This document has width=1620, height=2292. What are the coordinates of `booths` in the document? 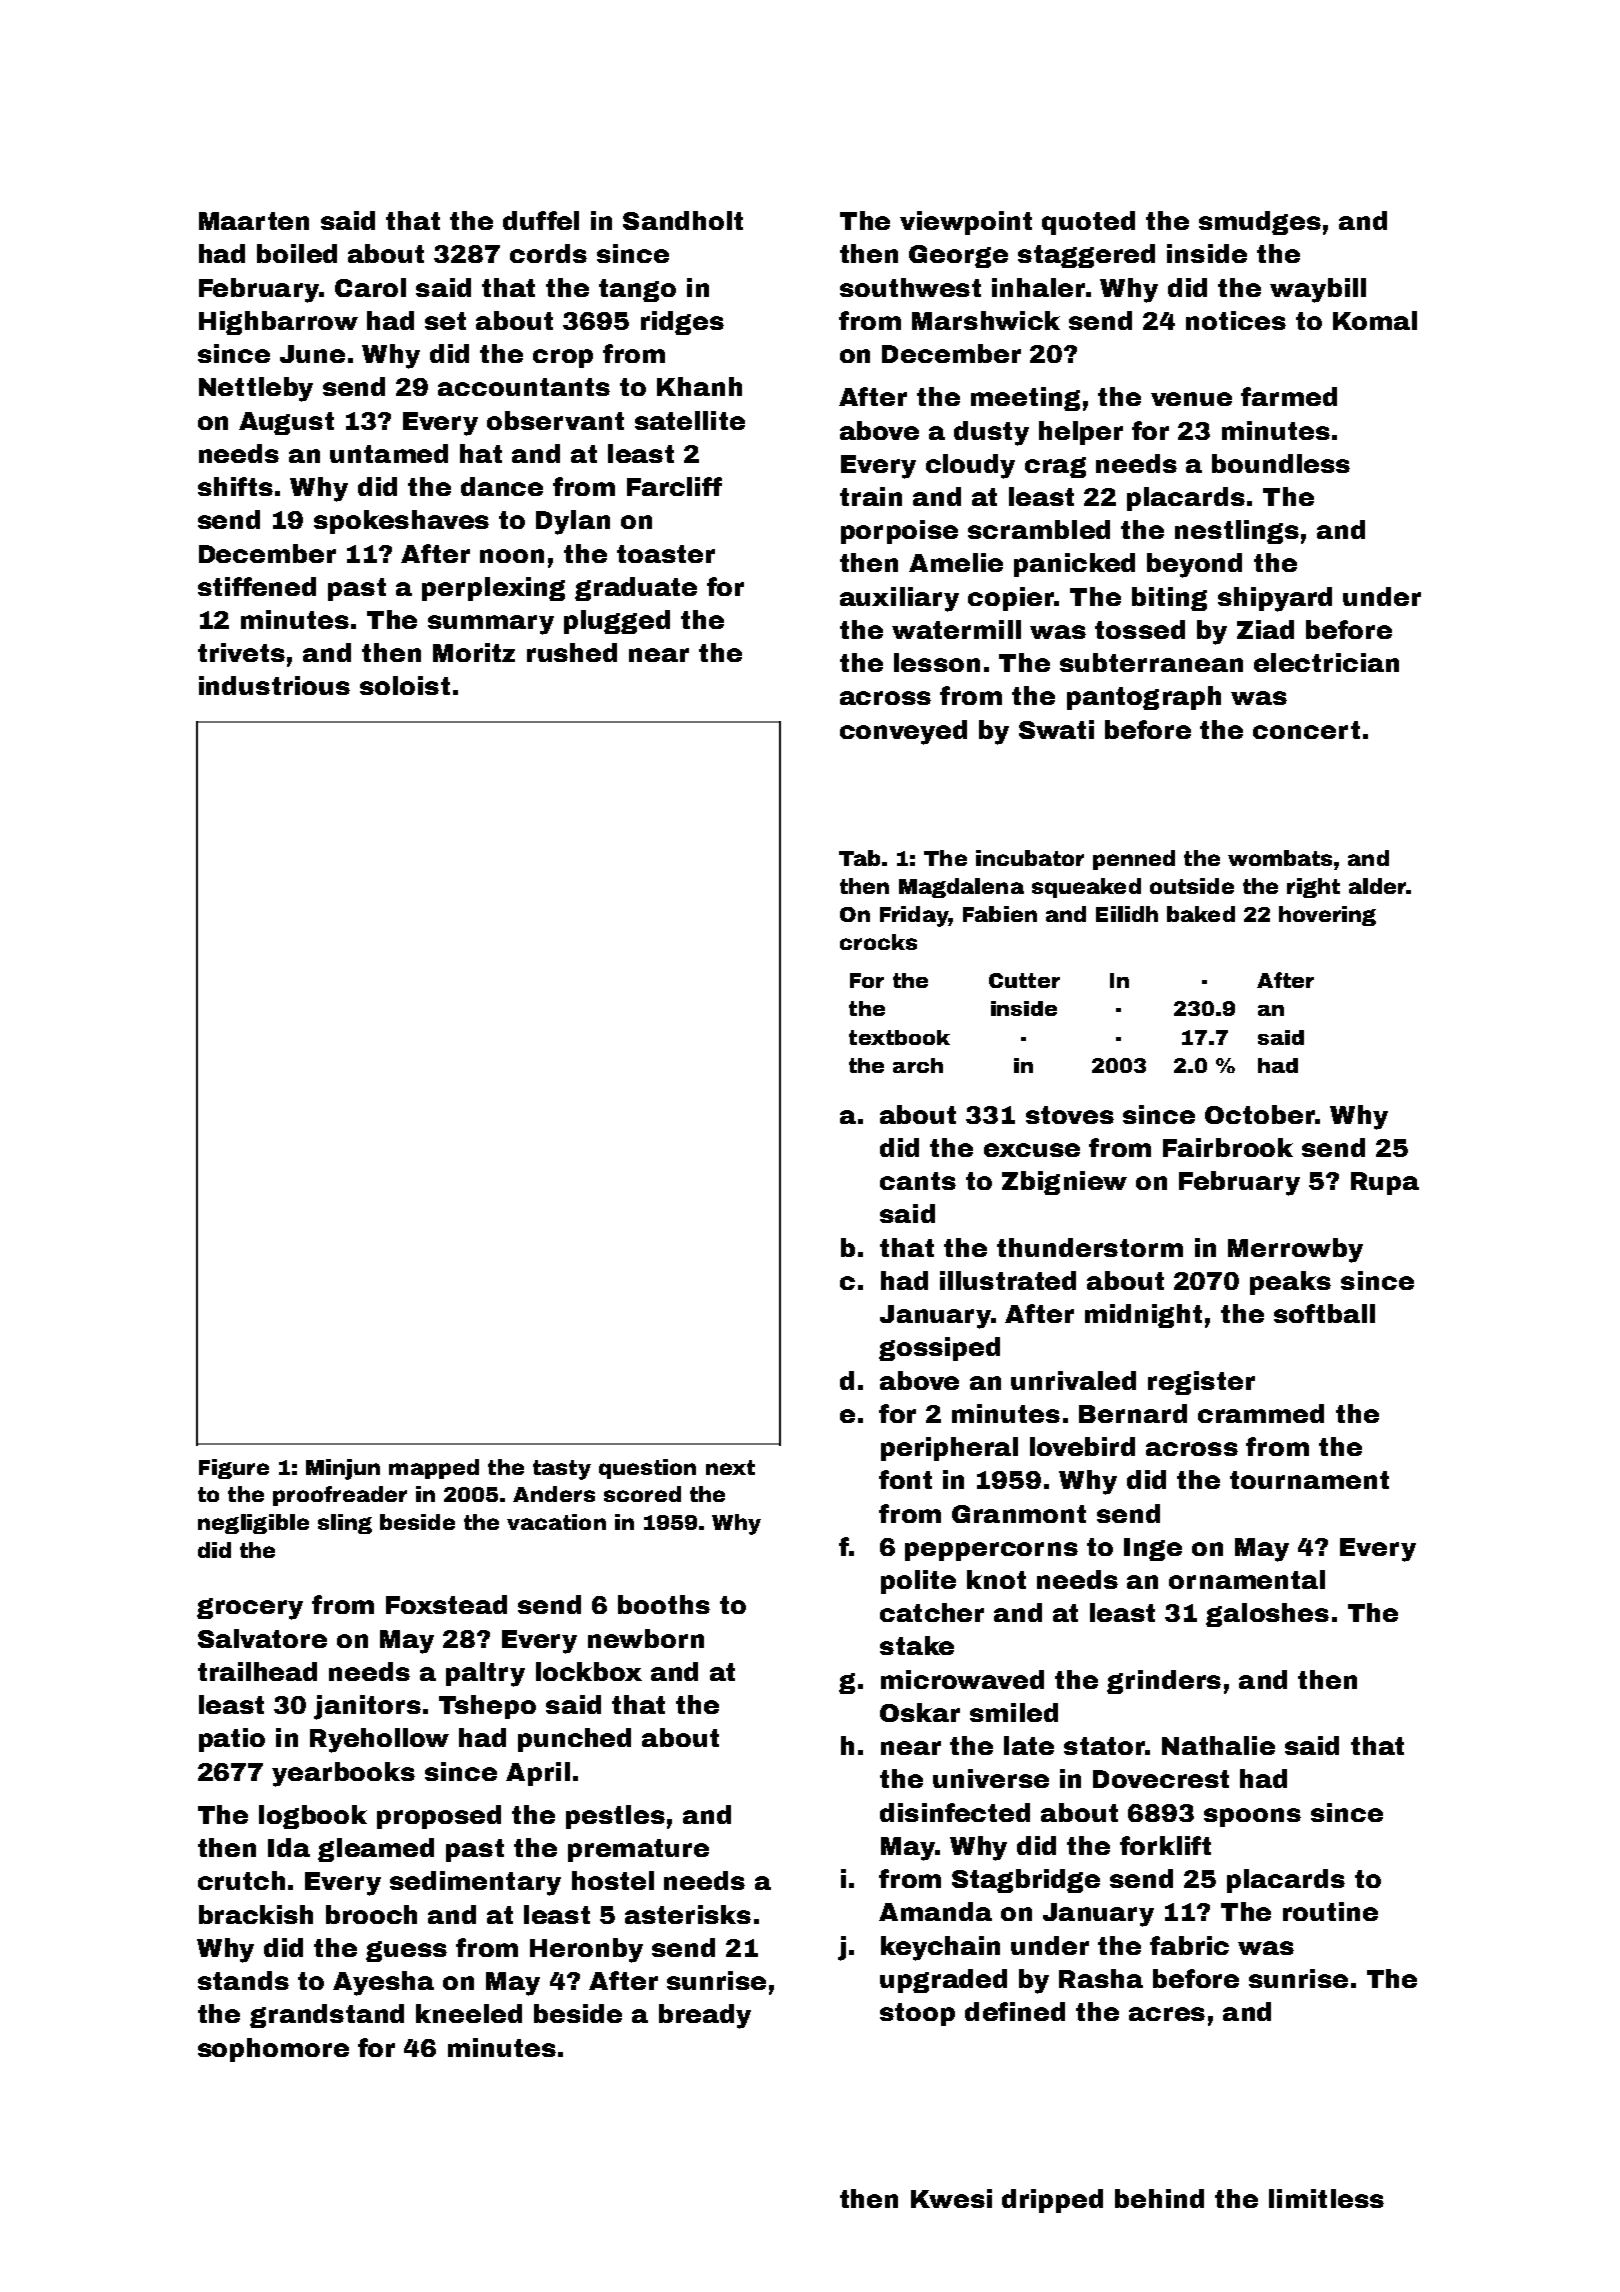 It's located at (664, 1604).
